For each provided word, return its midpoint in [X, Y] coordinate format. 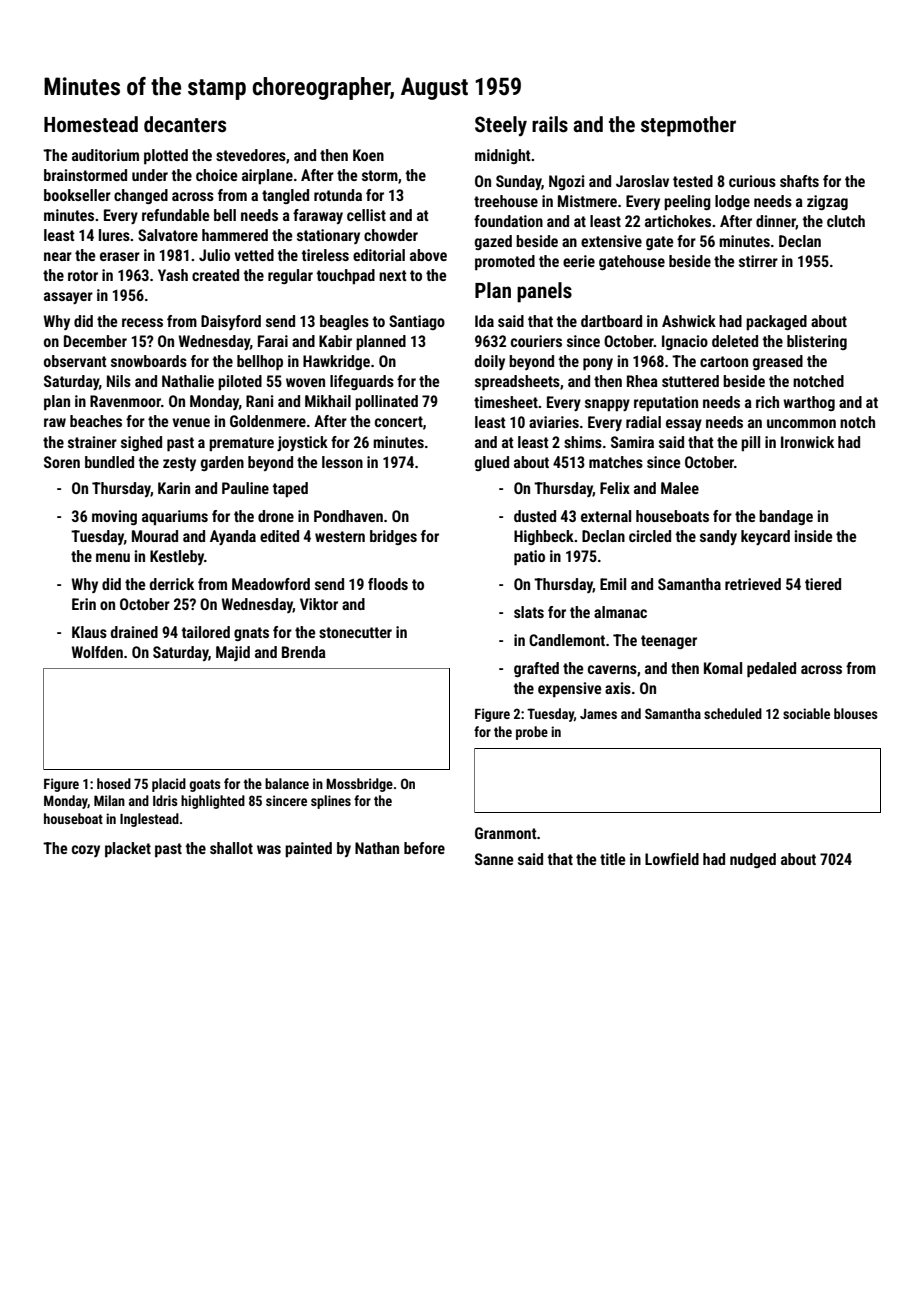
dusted [535, 516]
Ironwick [807, 442]
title [613, 859]
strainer [92, 442]
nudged [753, 860]
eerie [579, 261]
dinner [776, 222]
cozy [86, 851]
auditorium [105, 155]
